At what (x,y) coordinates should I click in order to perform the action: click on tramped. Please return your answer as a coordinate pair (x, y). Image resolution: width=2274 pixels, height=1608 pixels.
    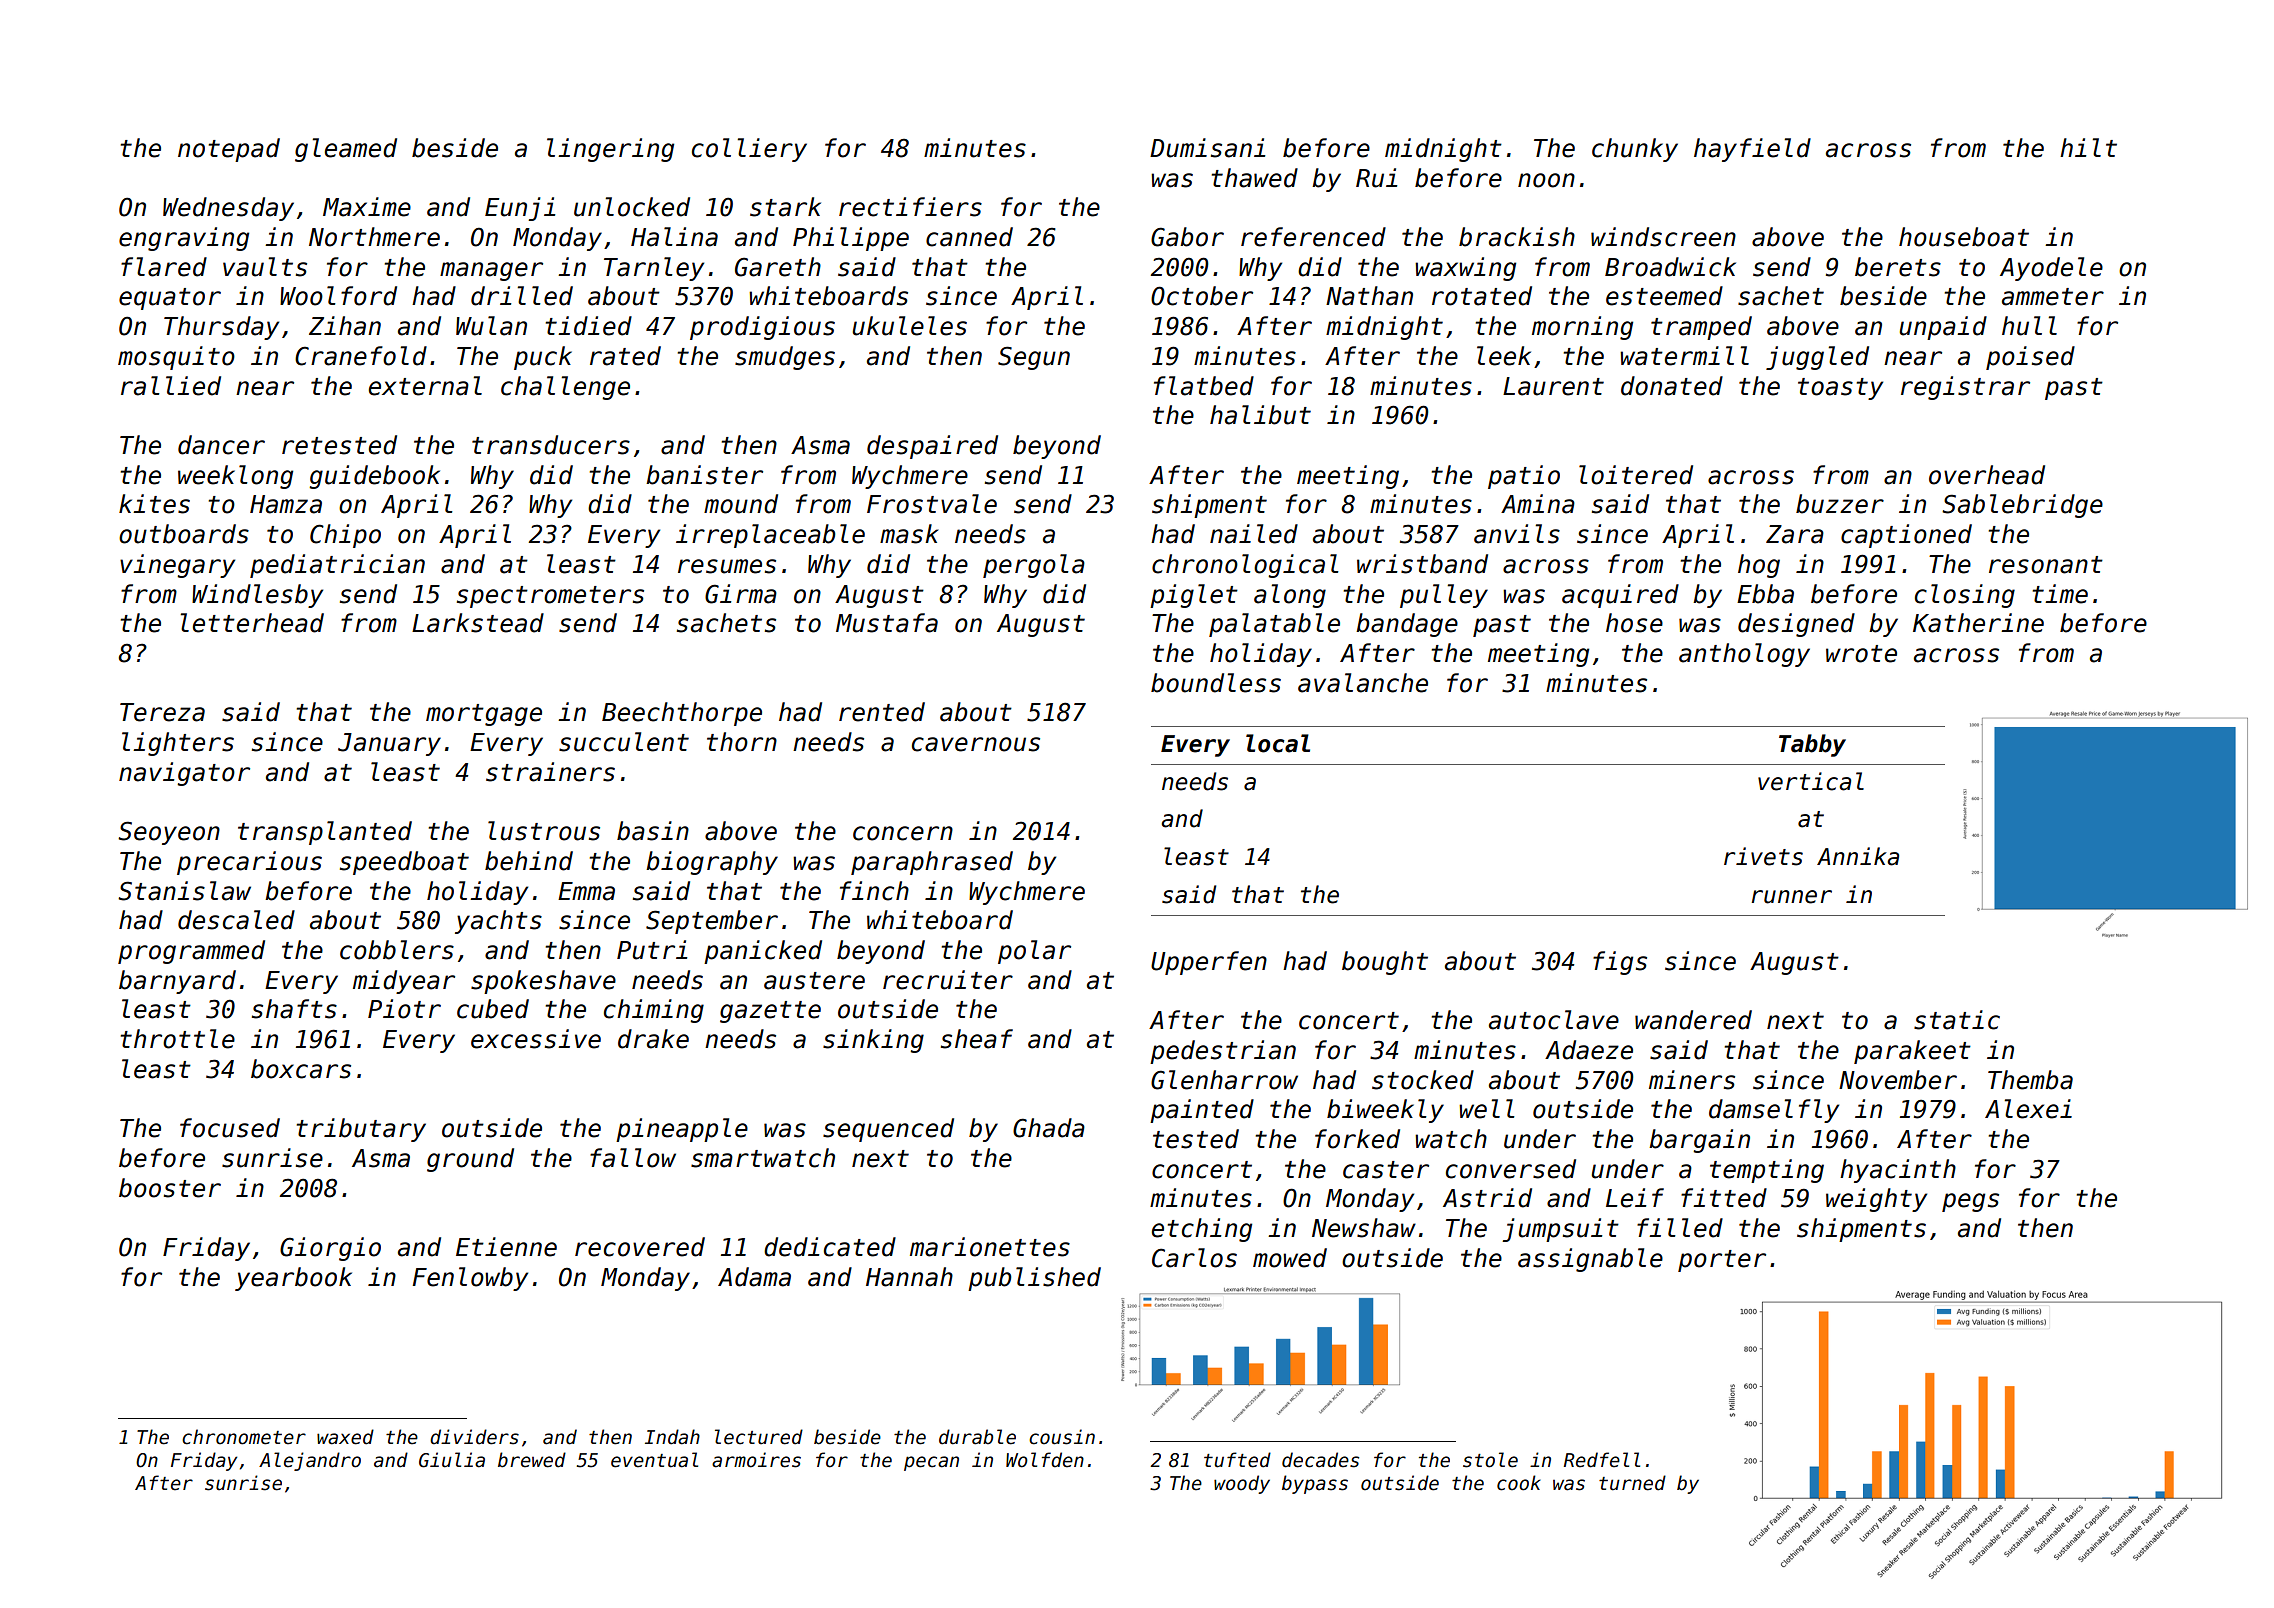
    Looking at the image, I should click on (1701, 328).
